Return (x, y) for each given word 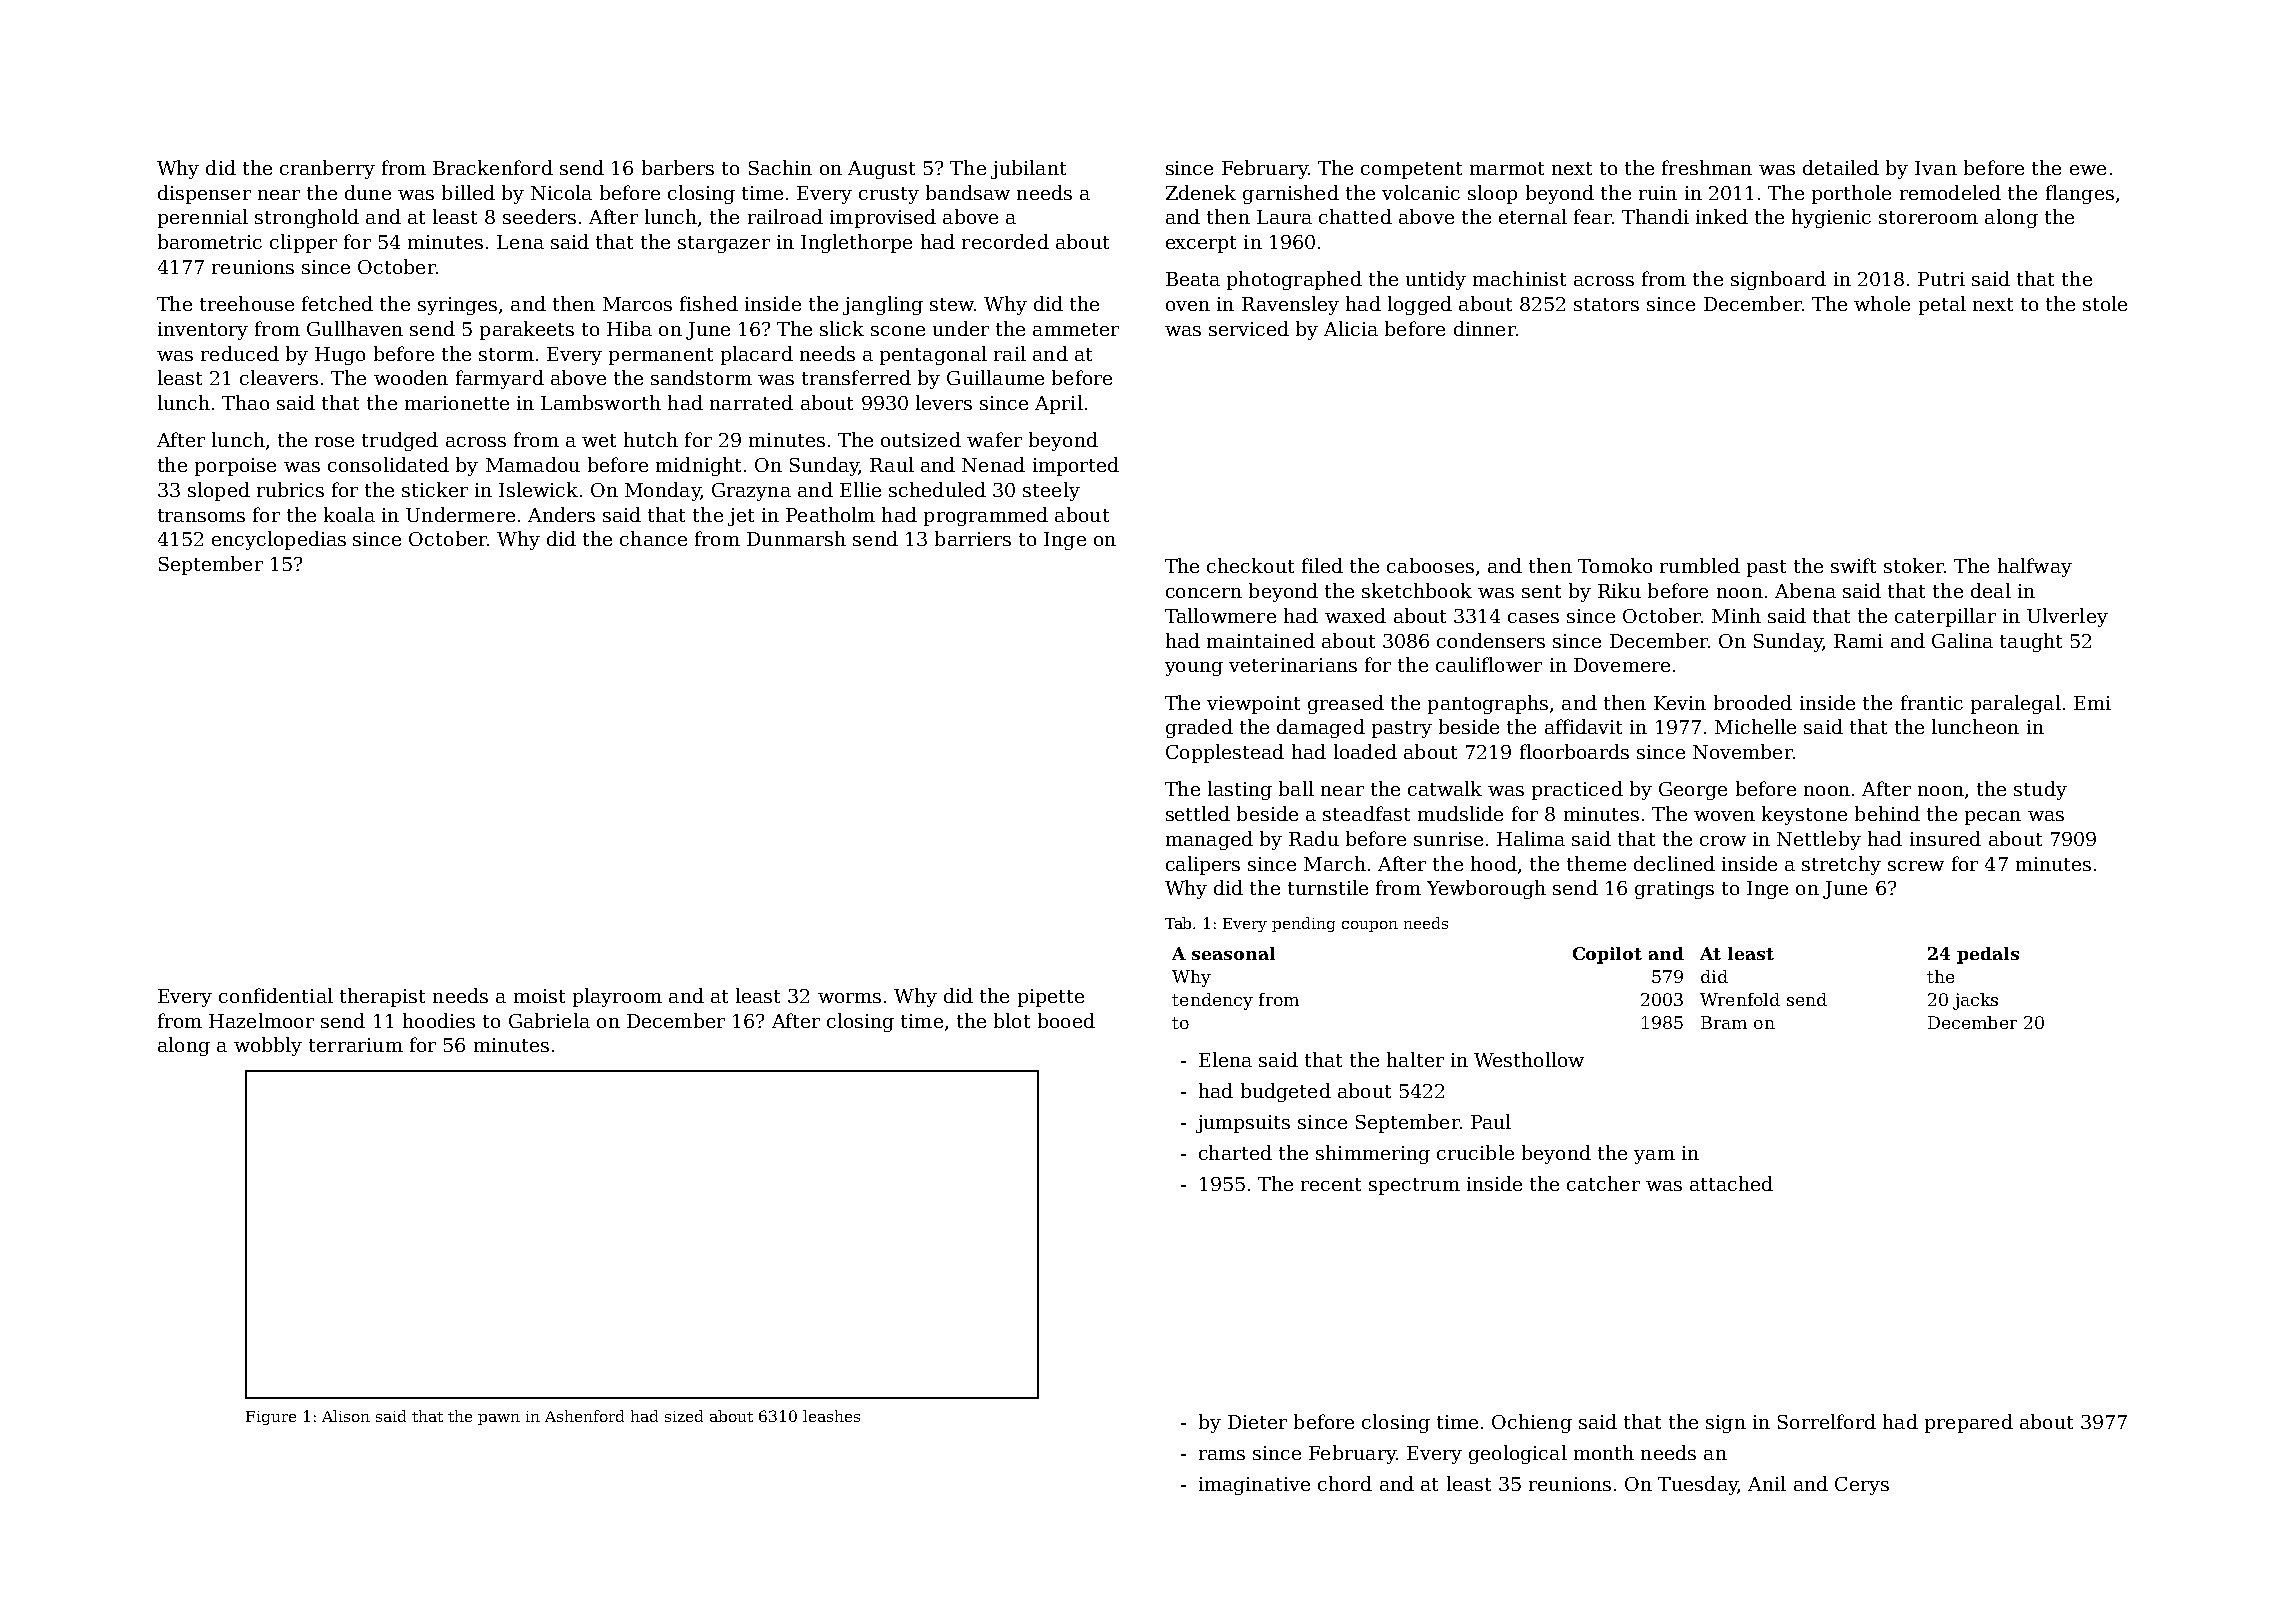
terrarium (356, 1045)
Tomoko (1615, 565)
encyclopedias (279, 540)
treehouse (247, 303)
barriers (973, 538)
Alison (346, 1416)
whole (1882, 303)
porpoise (235, 467)
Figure (271, 1418)
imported (1076, 466)
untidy (1436, 280)
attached (1731, 1183)
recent (1331, 1184)
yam (1654, 1157)
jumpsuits (1243, 1124)
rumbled (1700, 565)
